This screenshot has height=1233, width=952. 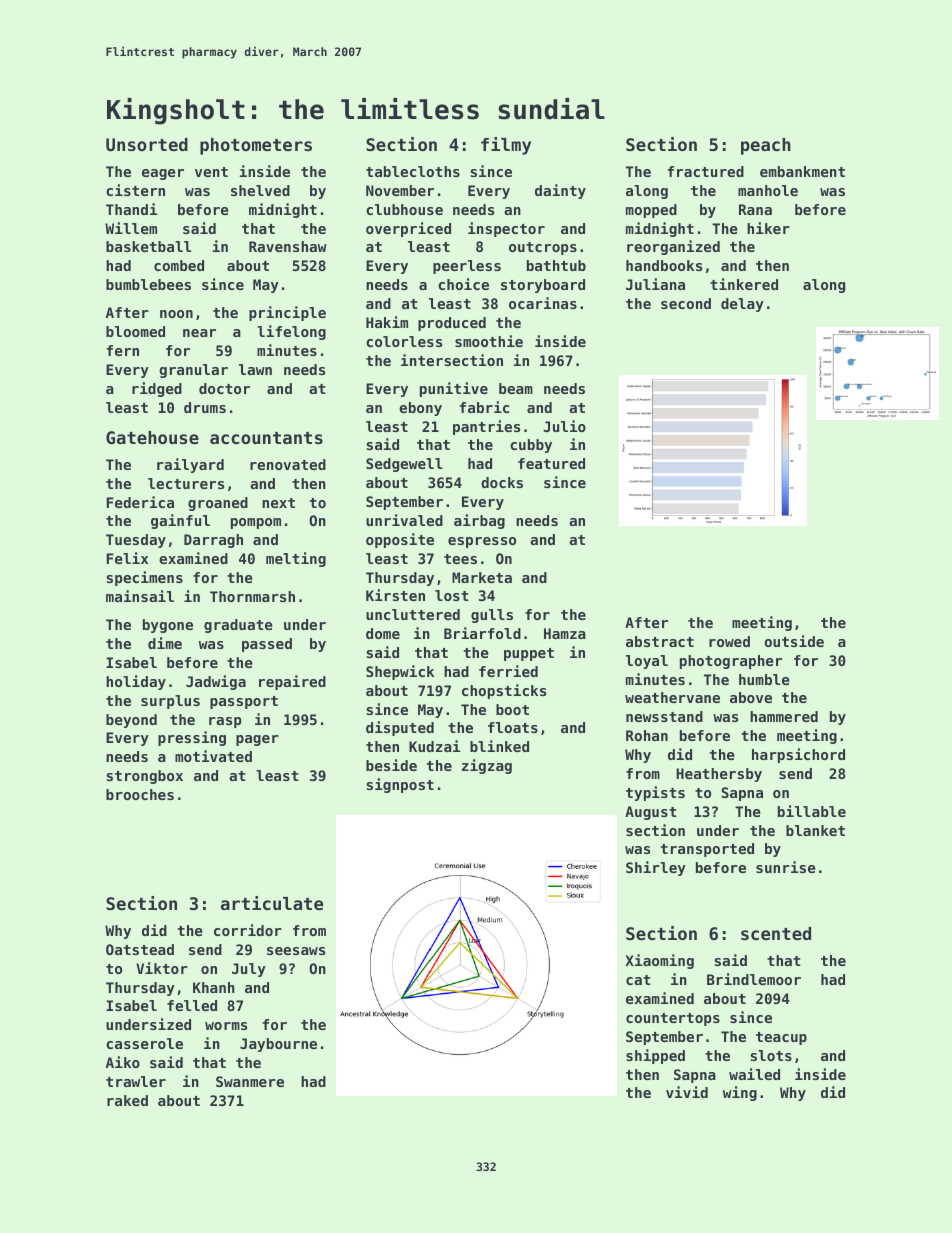 What do you see at coordinates (794, 641) in the screenshot?
I see `outside` at bounding box center [794, 641].
